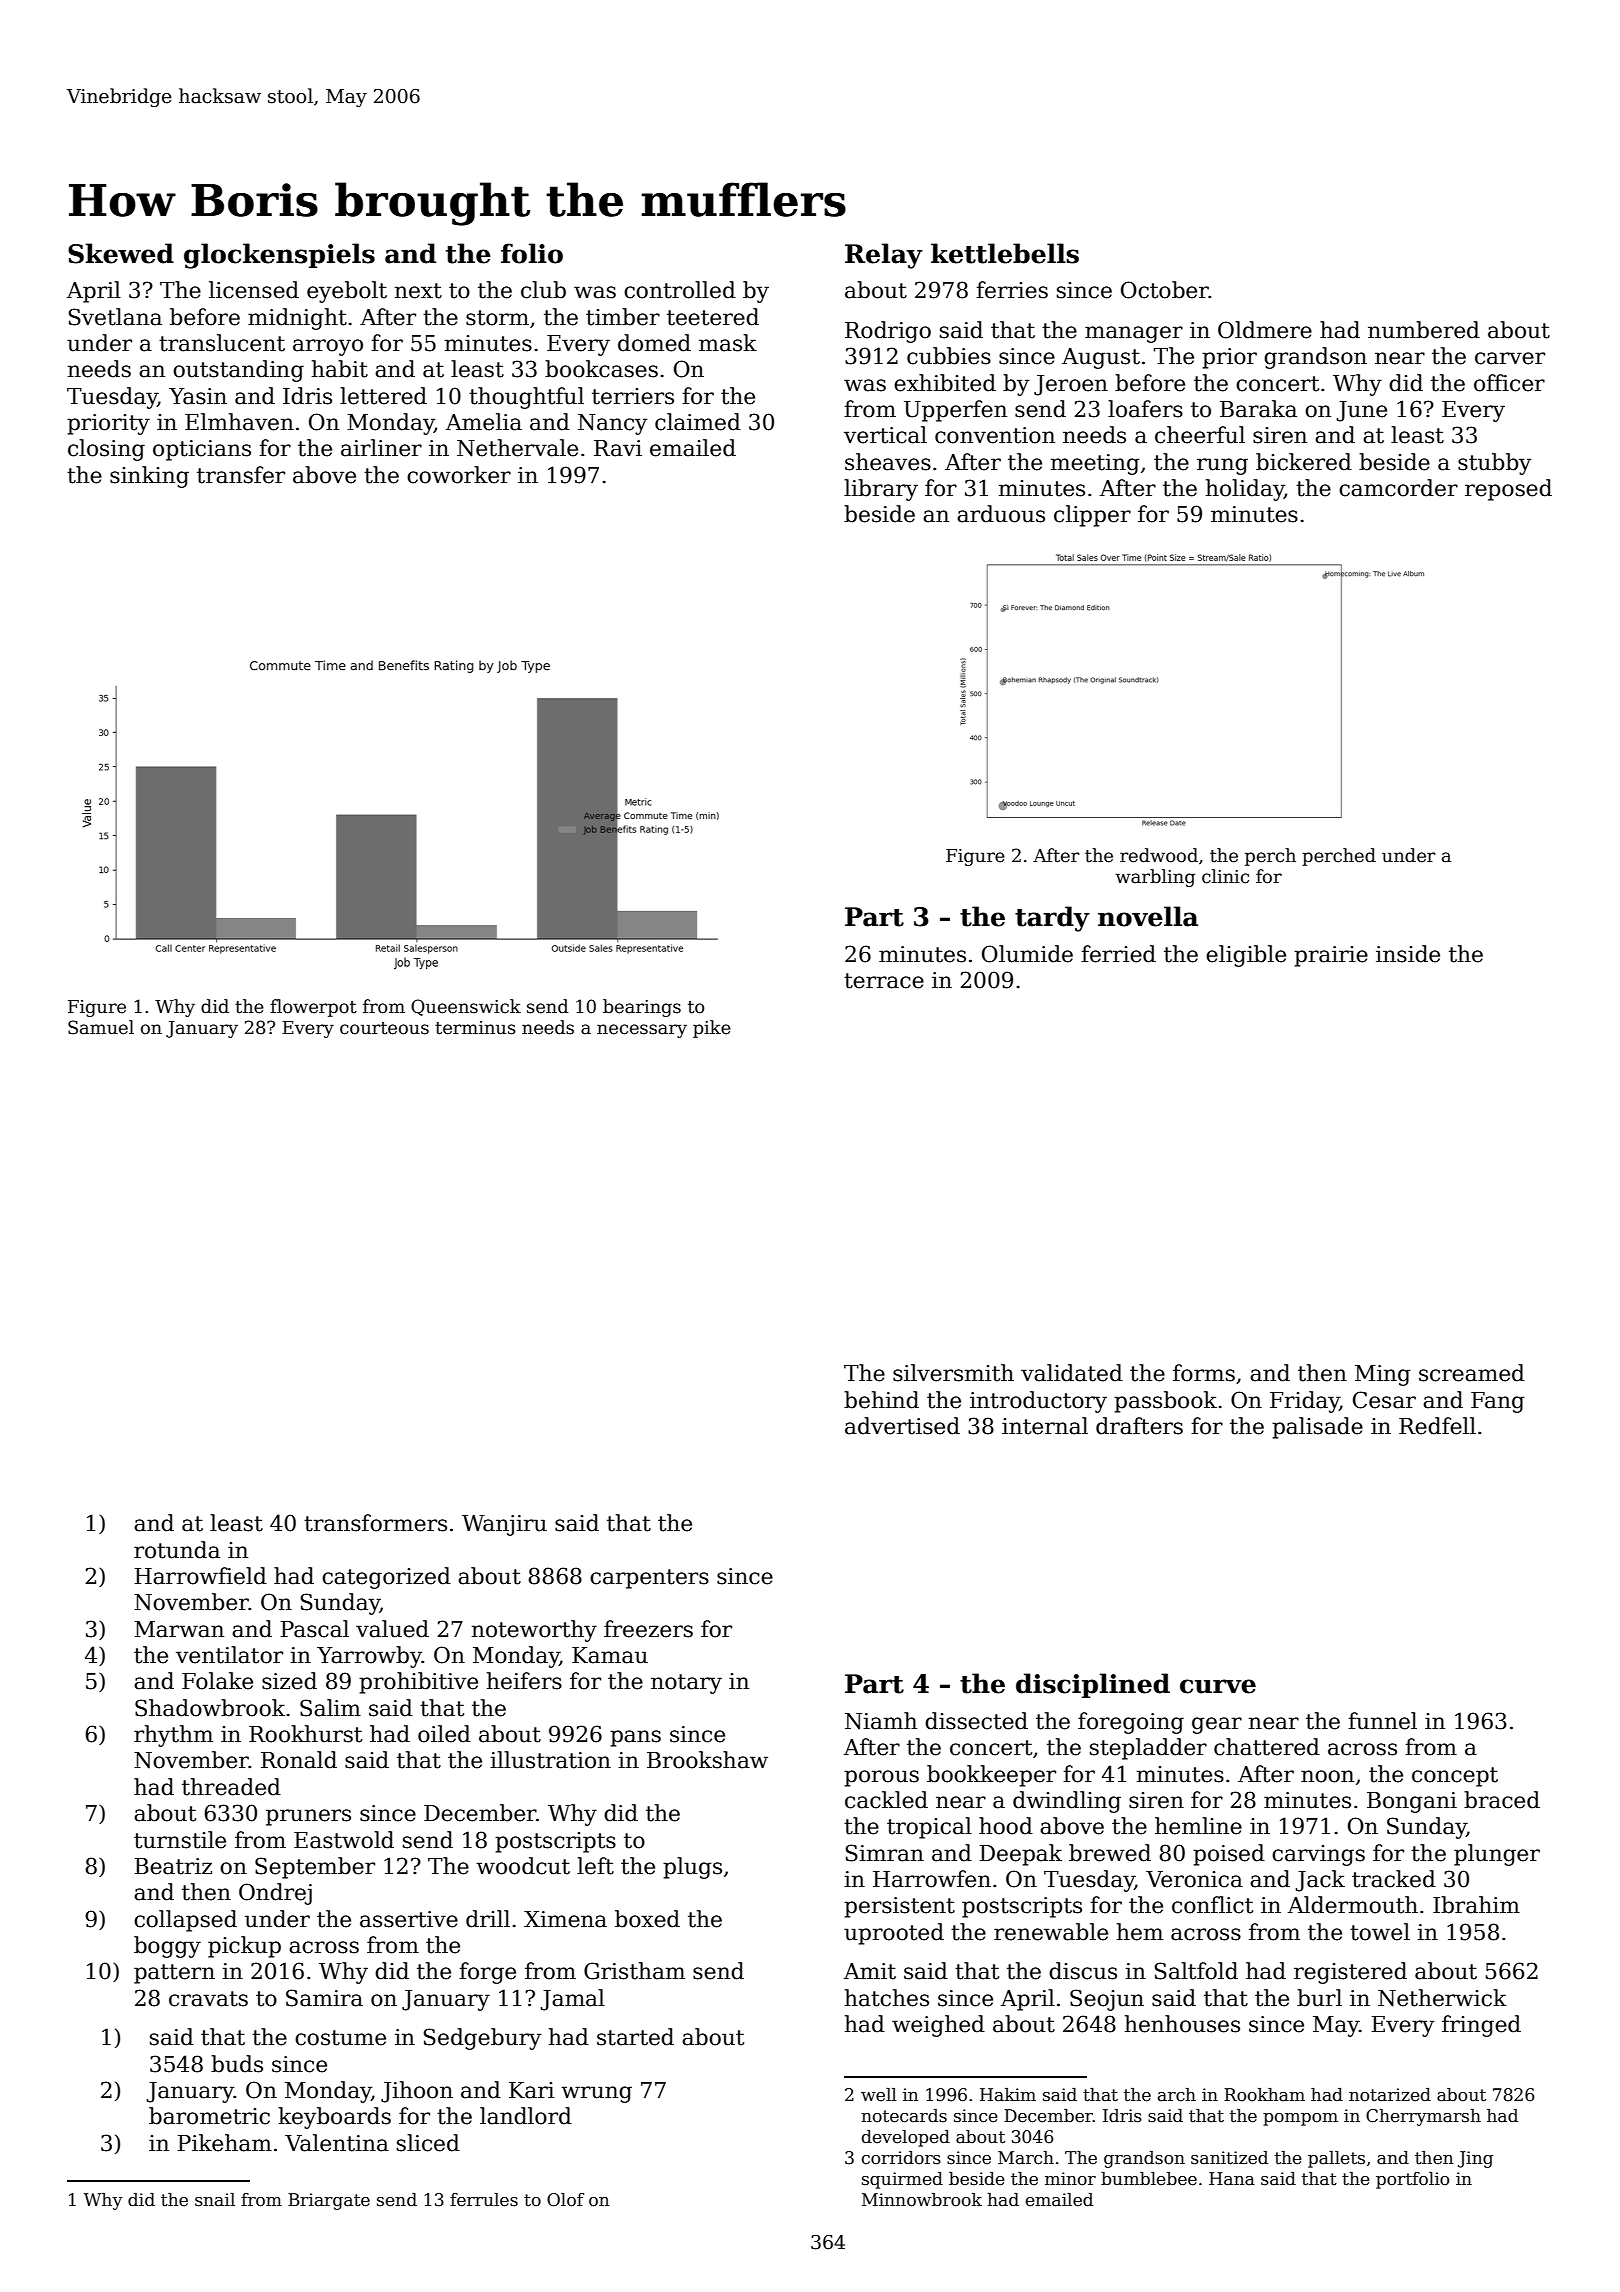  I want to click on kettlebells, so click(1005, 253).
